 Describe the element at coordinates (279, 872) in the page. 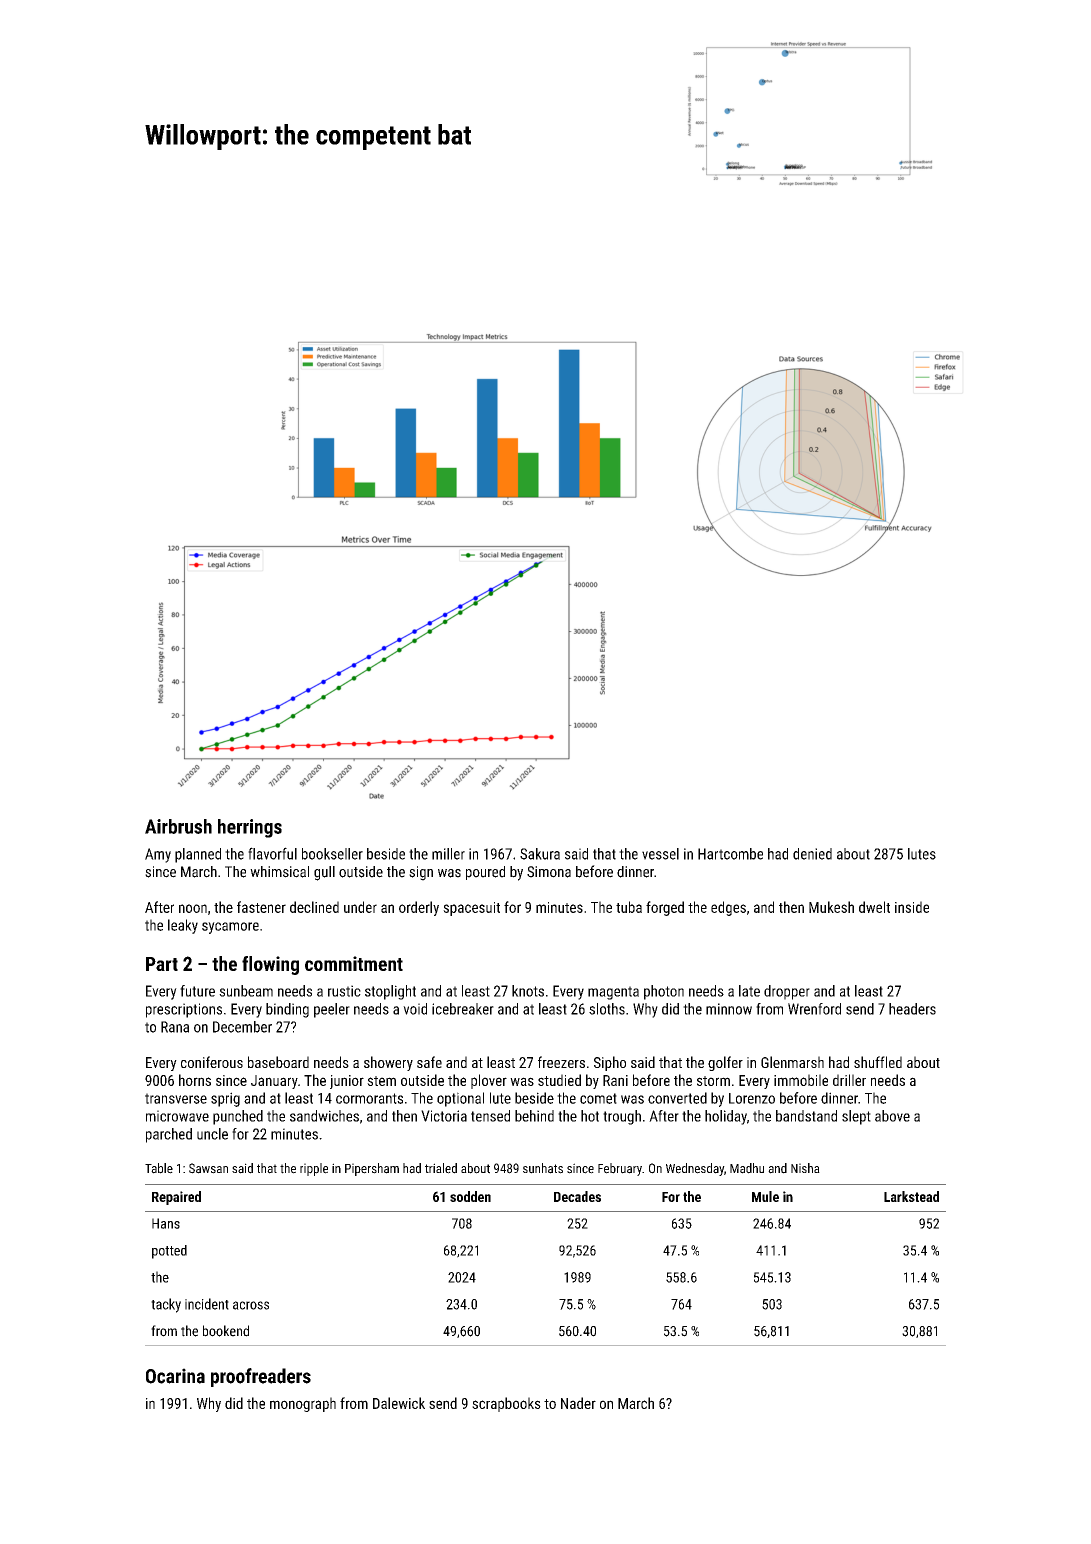

I see `whimsical` at that location.
